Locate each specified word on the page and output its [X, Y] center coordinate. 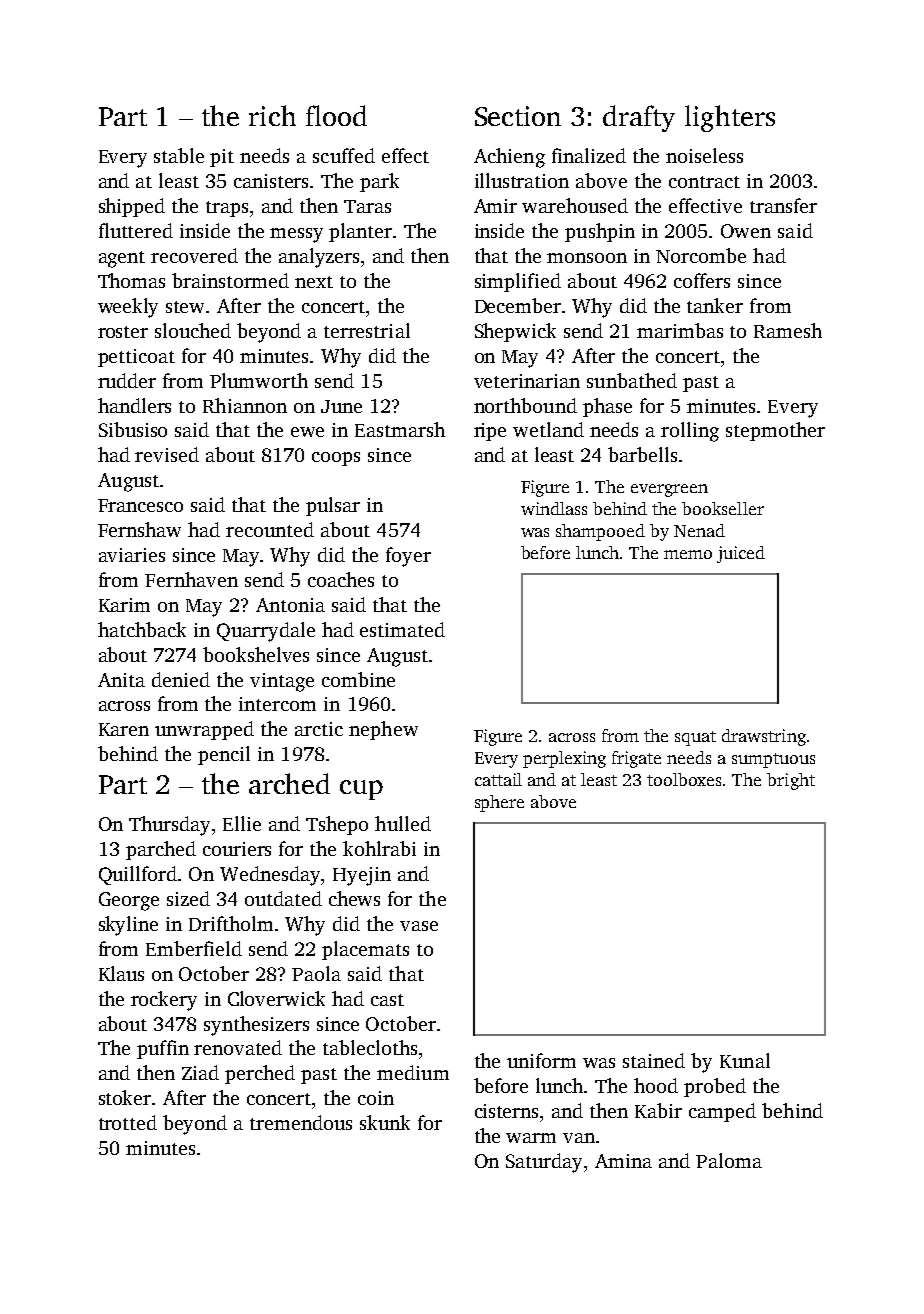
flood [336, 115]
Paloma [729, 1160]
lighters [730, 118]
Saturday [544, 1163]
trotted [128, 1122]
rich [272, 115]
